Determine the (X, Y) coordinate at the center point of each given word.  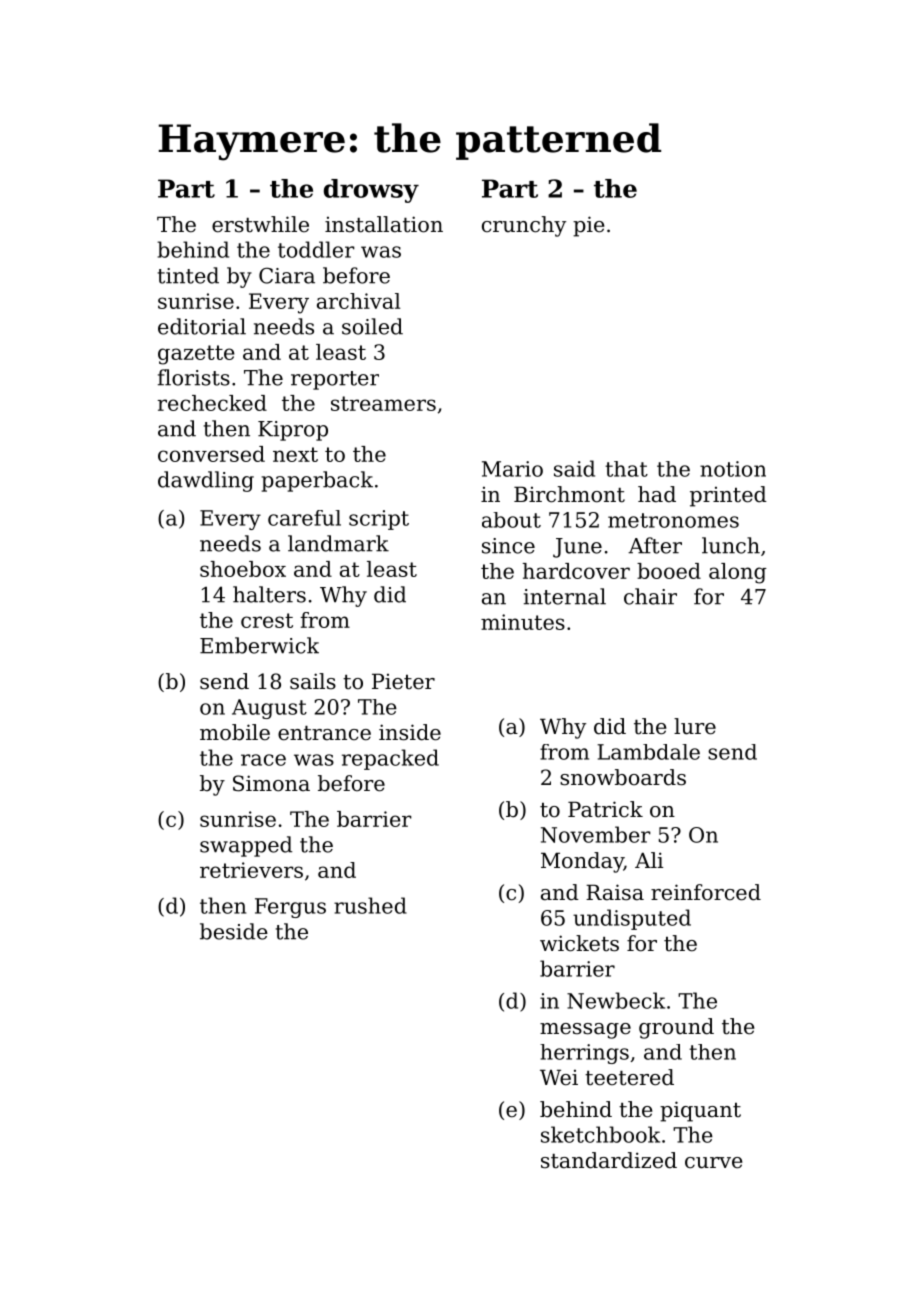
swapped (246, 846)
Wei (559, 1077)
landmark (338, 543)
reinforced (706, 892)
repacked (390, 759)
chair (650, 596)
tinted (188, 275)
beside (234, 931)
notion (733, 469)
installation (384, 224)
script (379, 520)
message (585, 1031)
